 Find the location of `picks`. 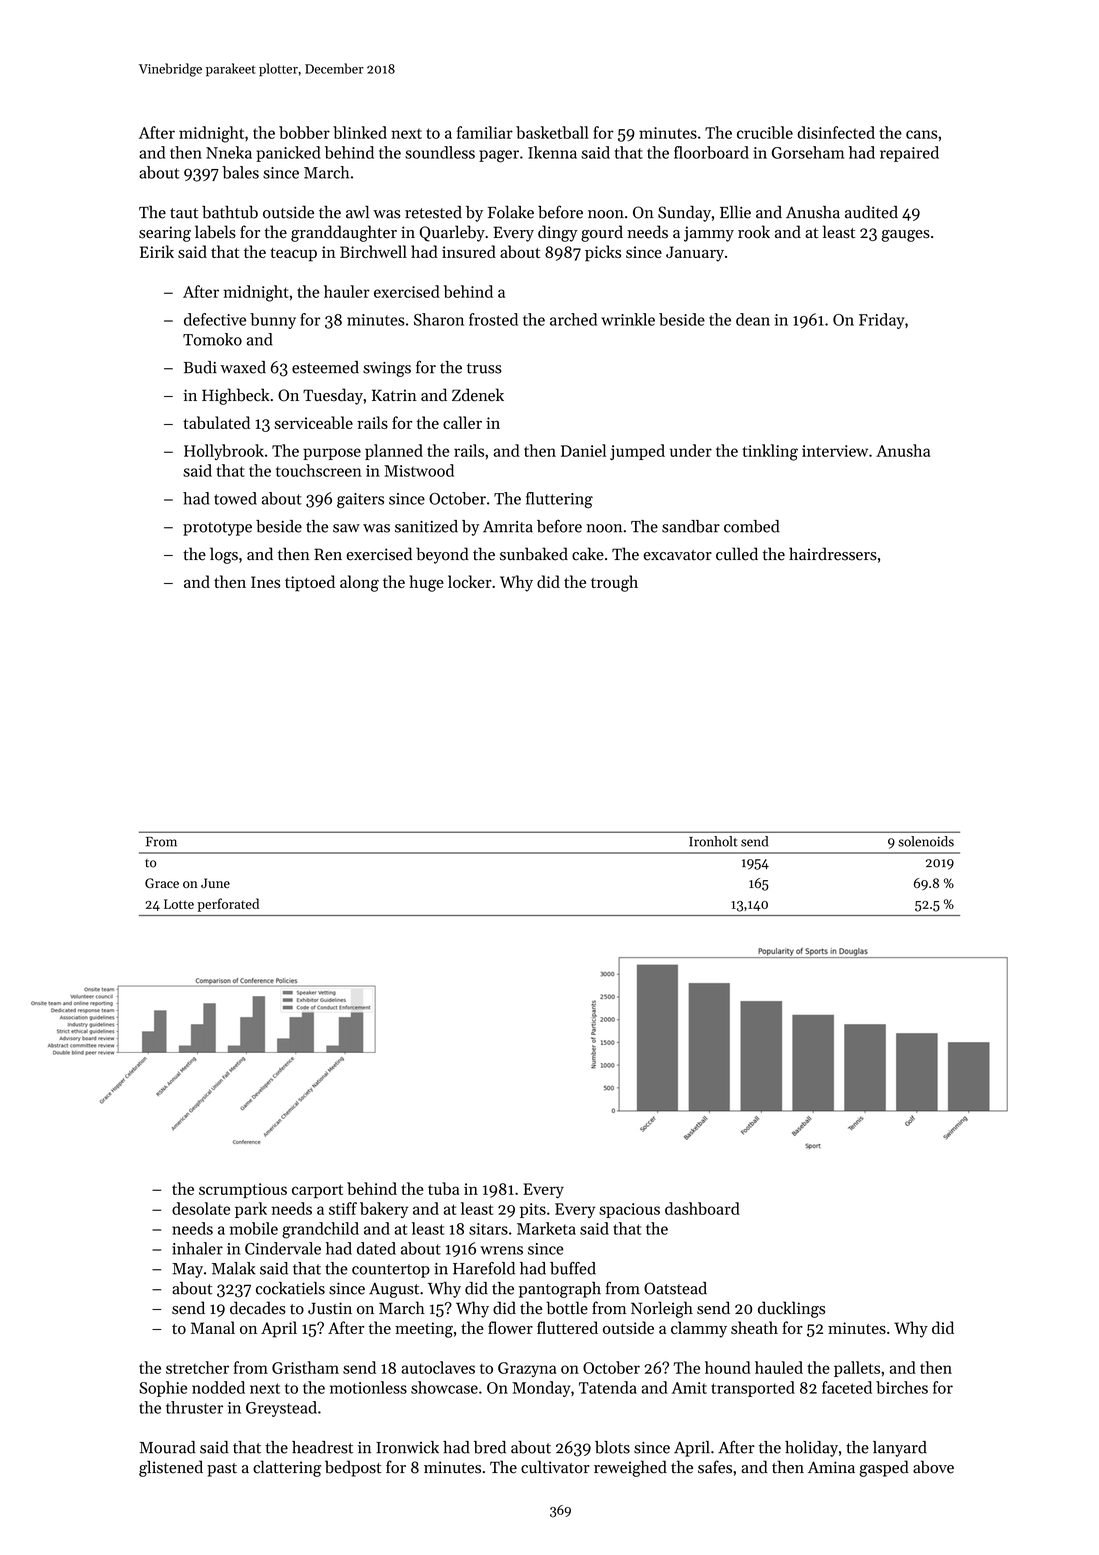

picks is located at coordinates (603, 253).
